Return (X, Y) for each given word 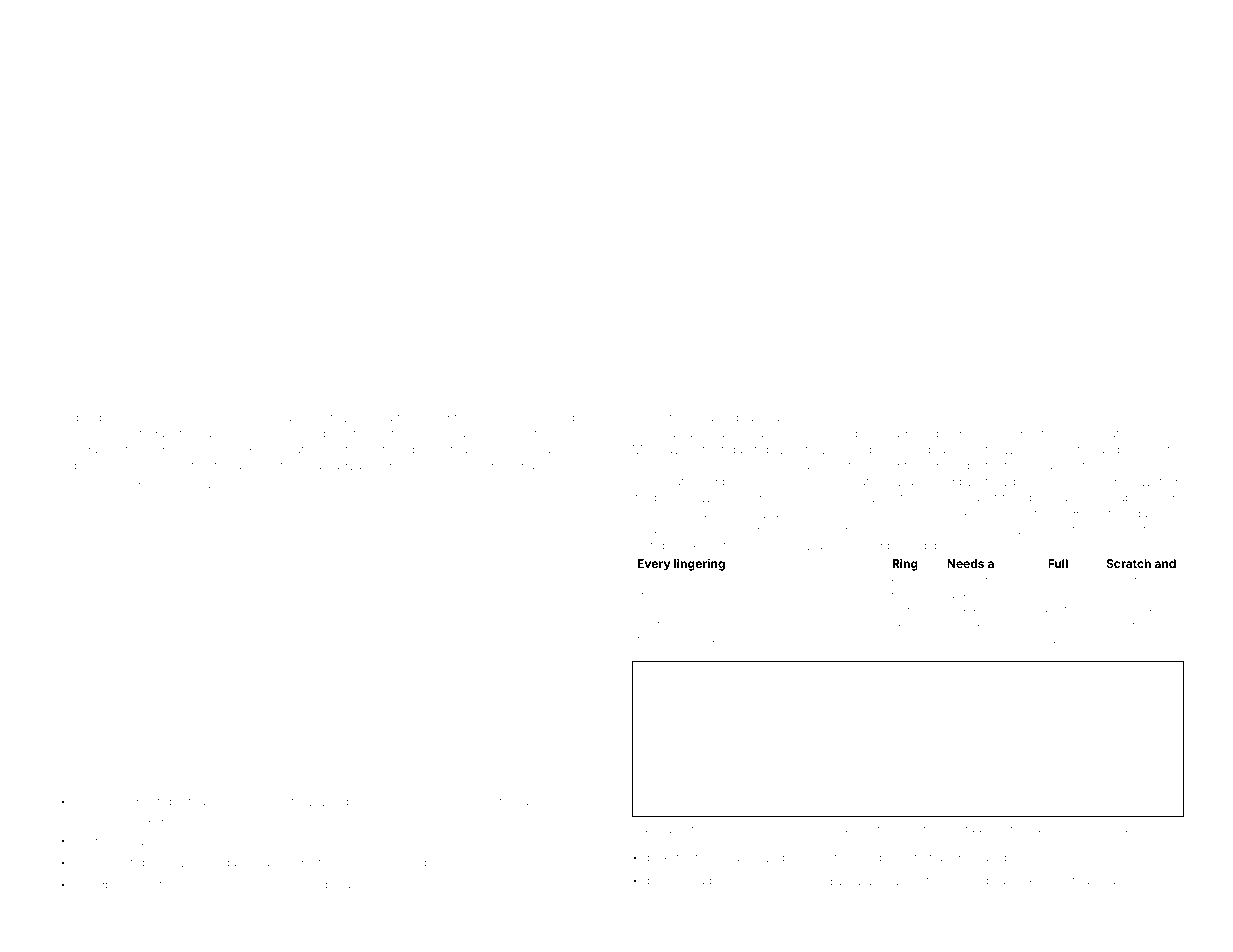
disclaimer (771, 545)
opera (334, 886)
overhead (547, 417)
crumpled (421, 864)
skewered (1149, 481)
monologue (109, 819)
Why (109, 486)
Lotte (650, 609)
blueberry (482, 803)
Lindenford (107, 801)
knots (885, 829)
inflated (1110, 828)
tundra (516, 465)
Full (1058, 563)
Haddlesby (1120, 451)
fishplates (250, 418)
